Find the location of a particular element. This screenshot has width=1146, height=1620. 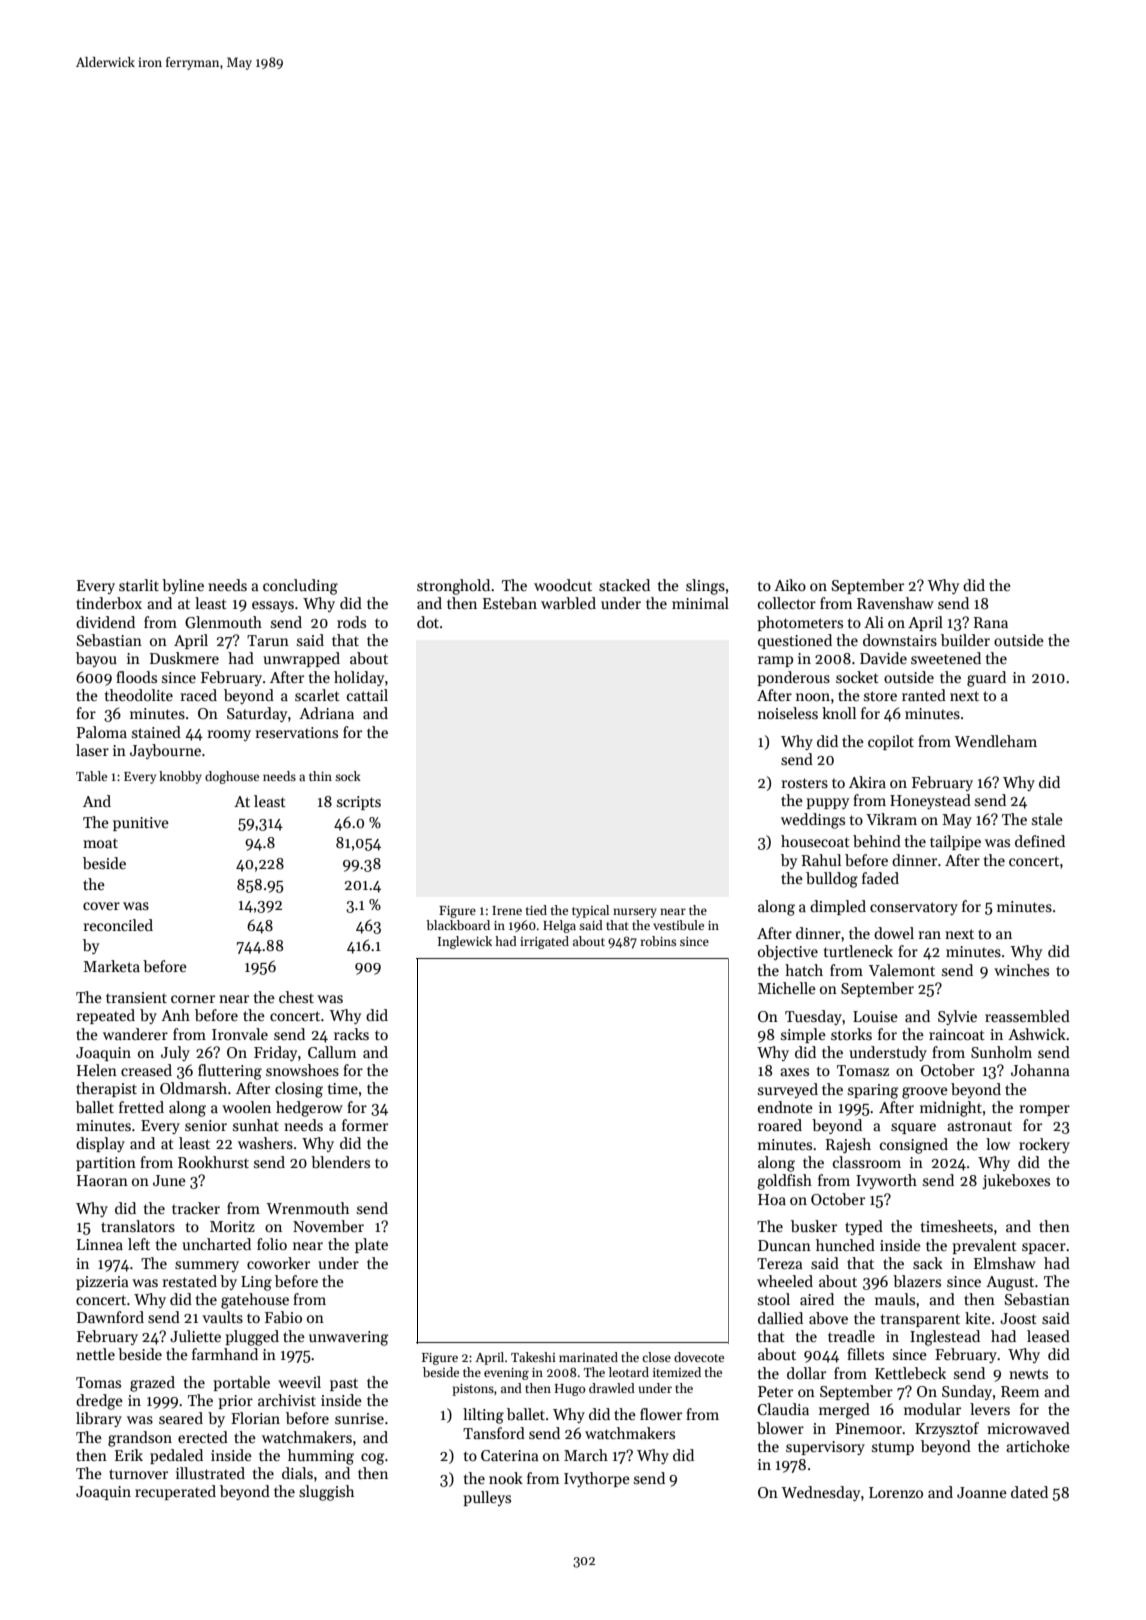

sweetened is located at coordinates (946, 658).
